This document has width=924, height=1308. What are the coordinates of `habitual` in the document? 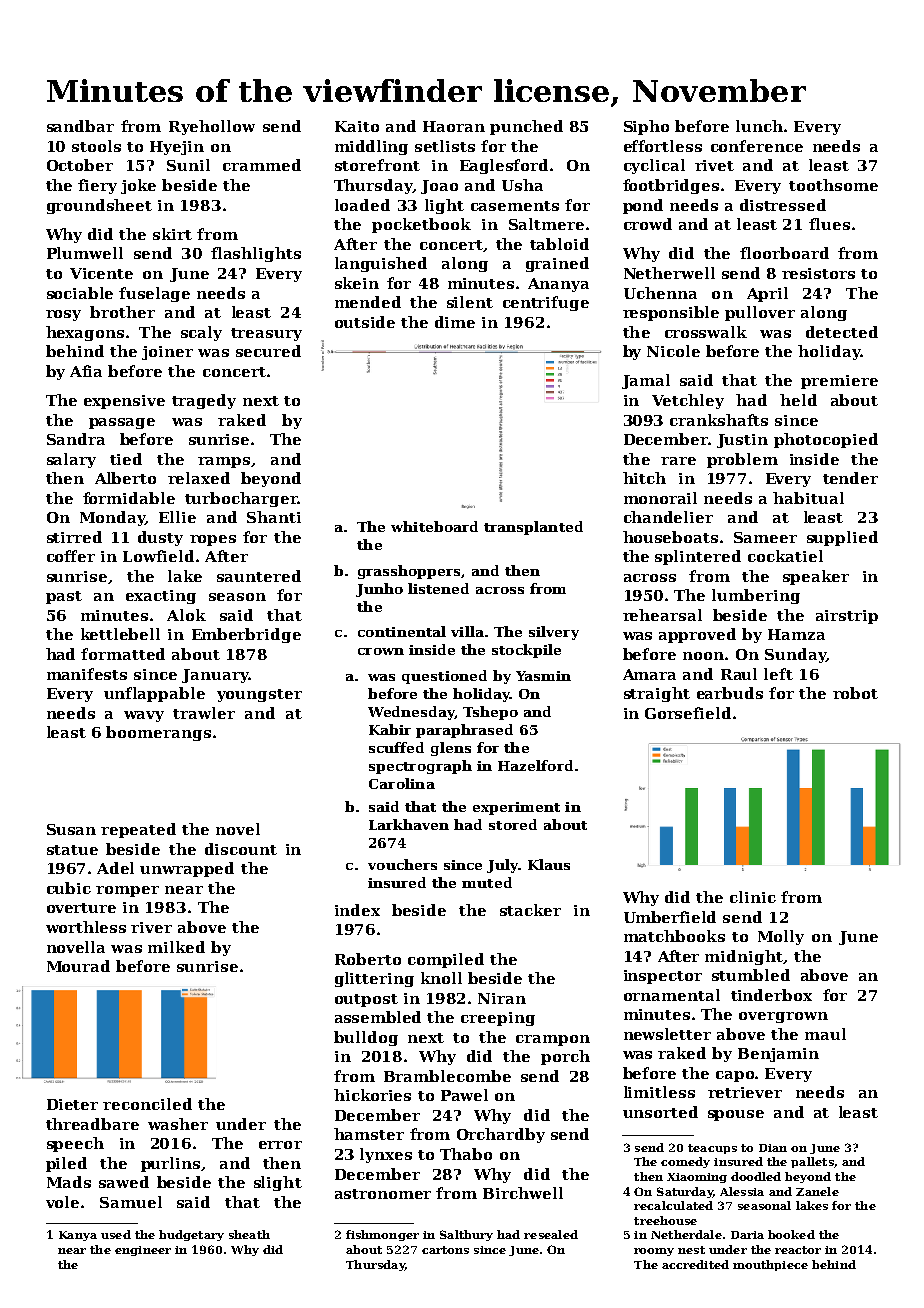 It's located at (808, 498).
